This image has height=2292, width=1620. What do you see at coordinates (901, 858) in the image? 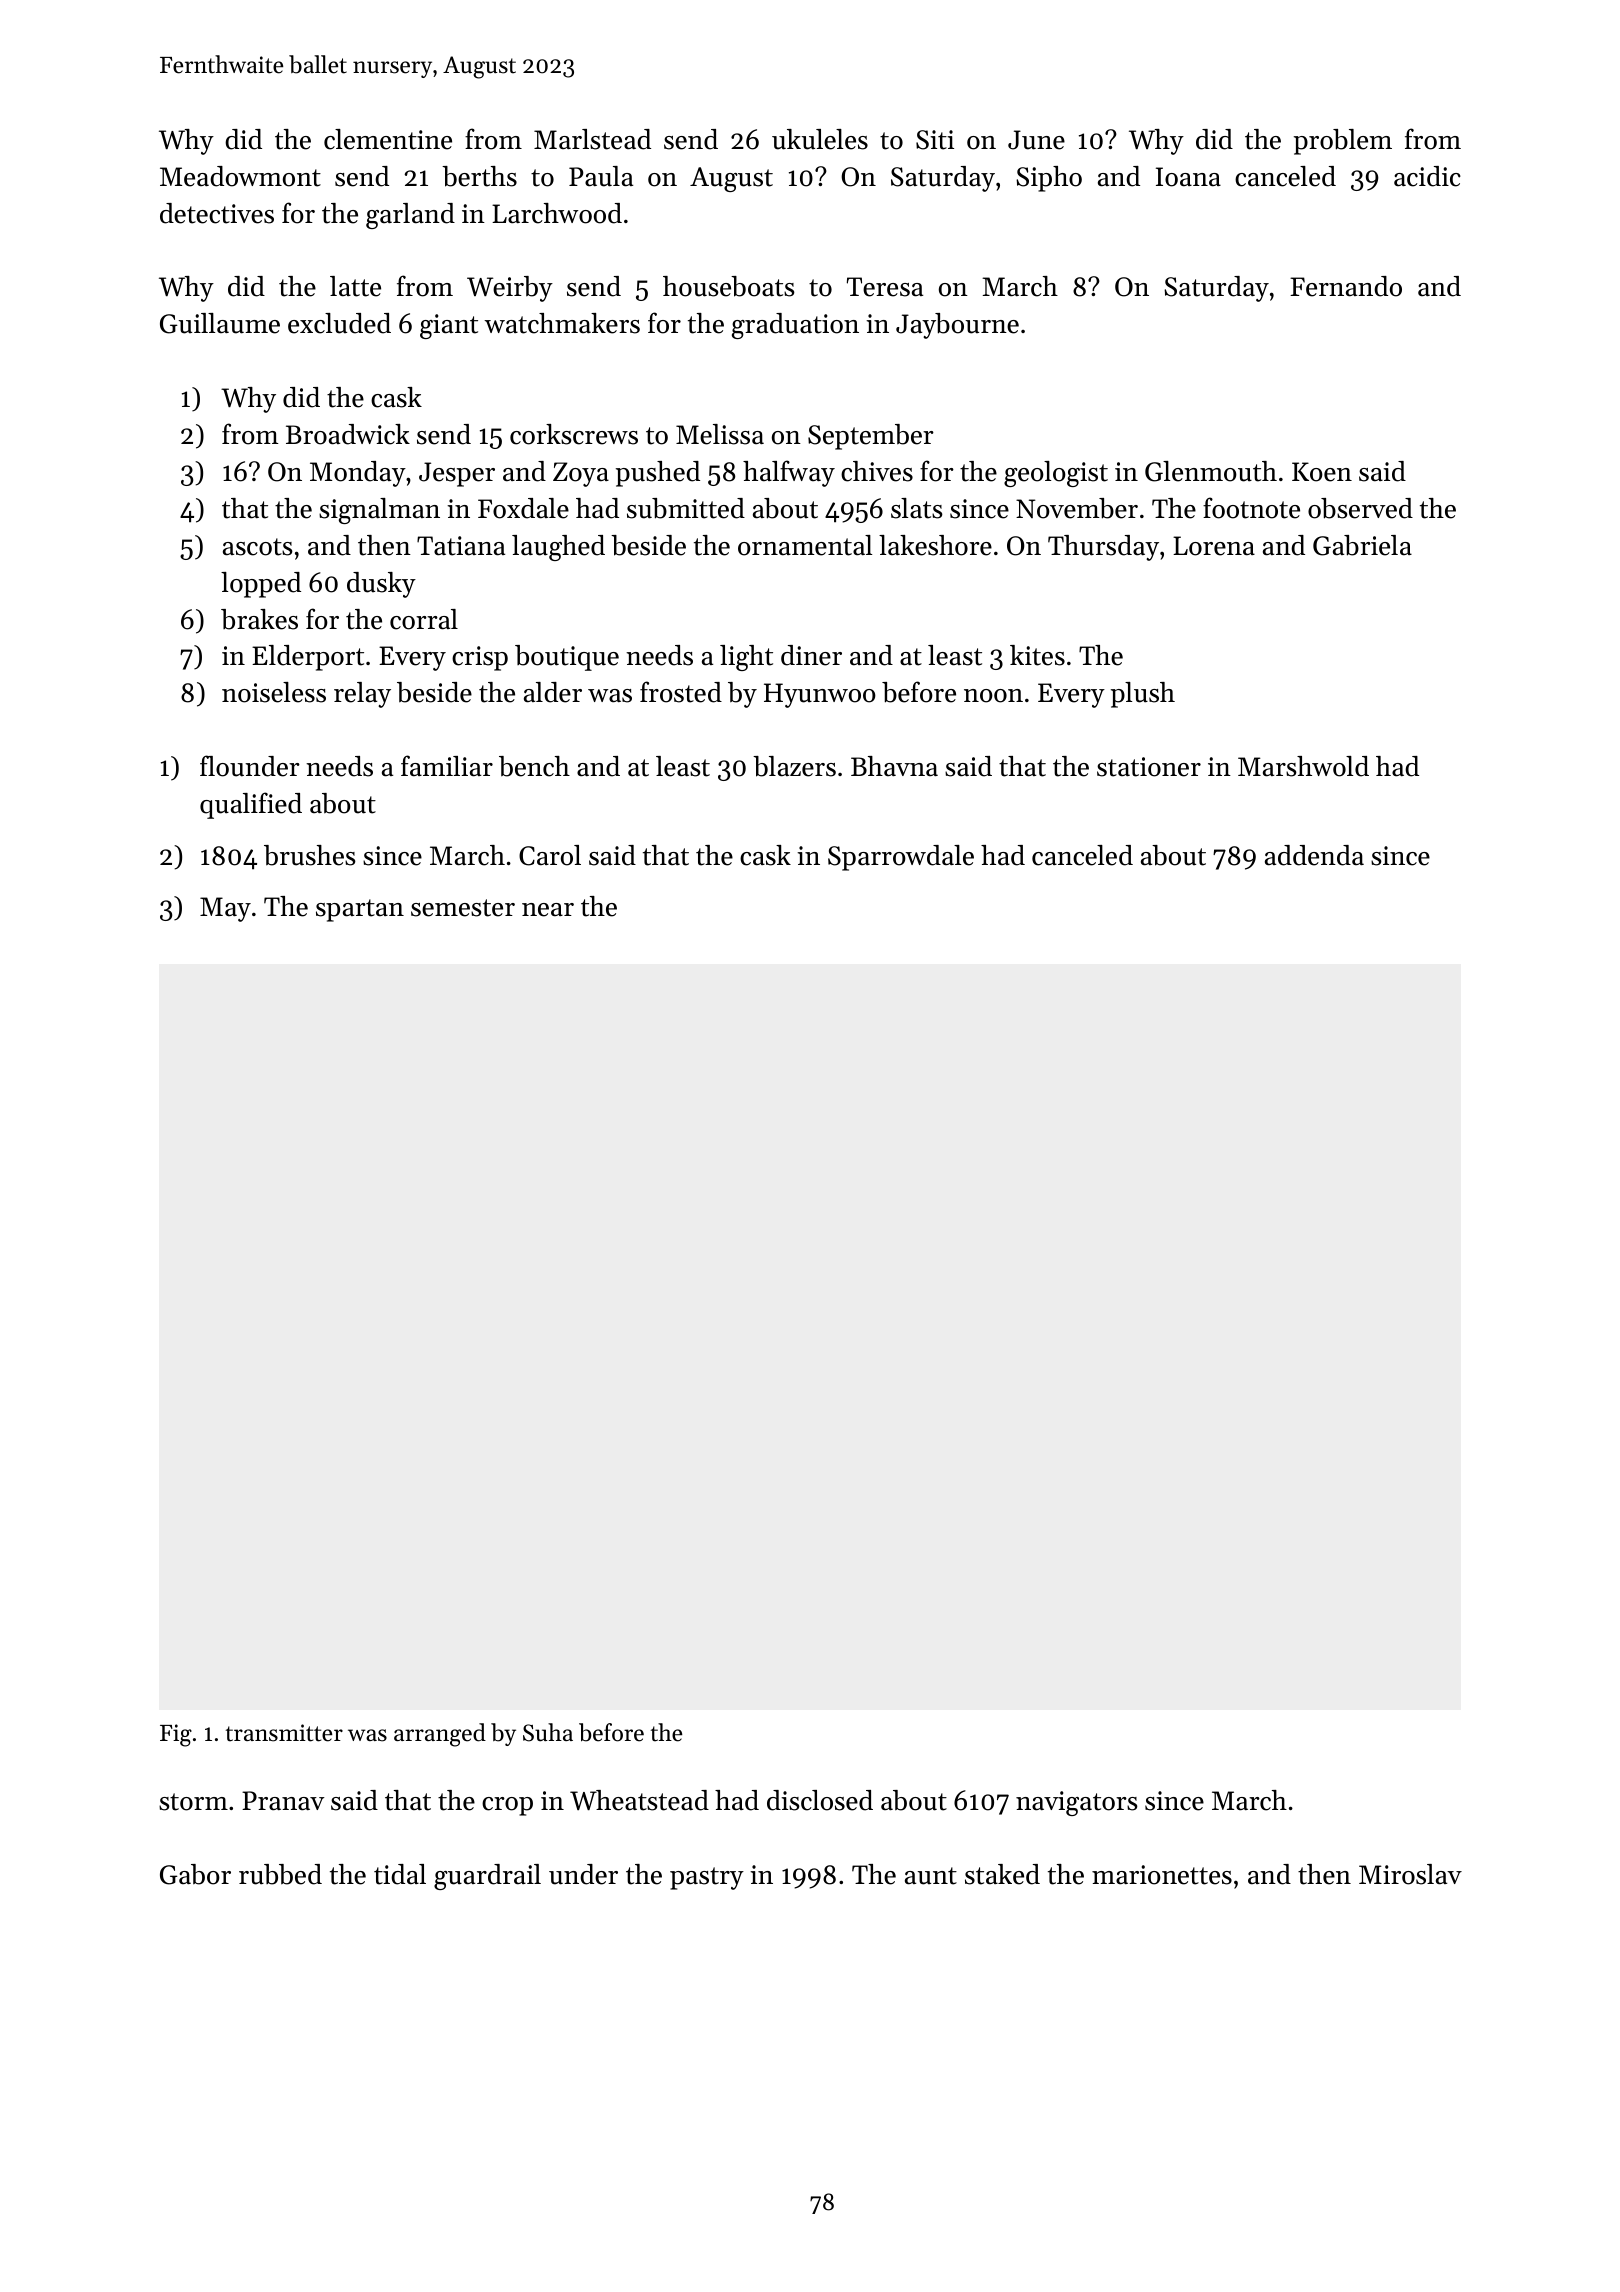
I see `Sparrowdale` at bounding box center [901, 858].
